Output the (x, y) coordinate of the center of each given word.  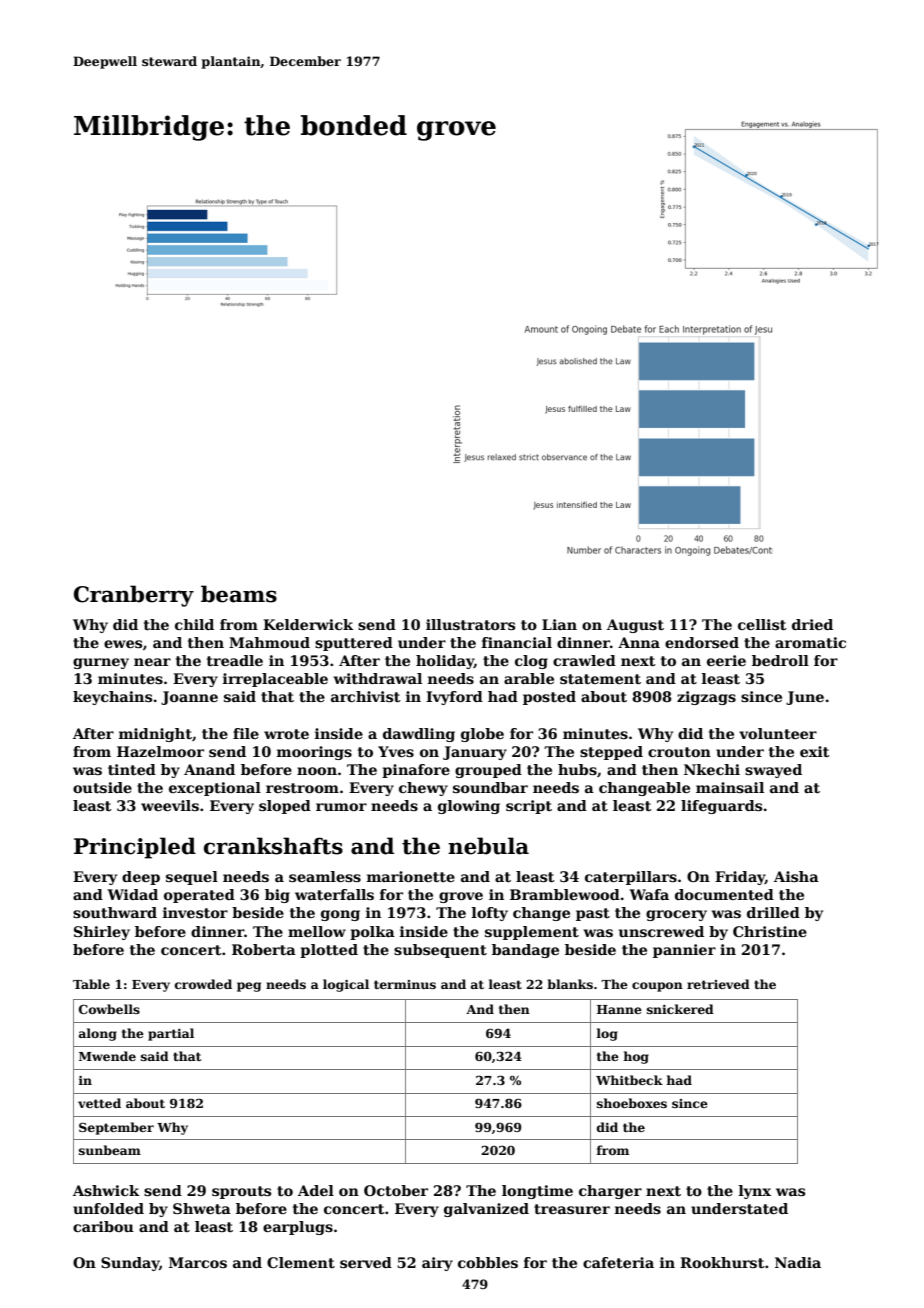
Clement (301, 1262)
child (194, 624)
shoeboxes (632, 1103)
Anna (639, 642)
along (98, 1034)
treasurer (572, 1209)
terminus (405, 984)
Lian (559, 624)
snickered (680, 1009)
